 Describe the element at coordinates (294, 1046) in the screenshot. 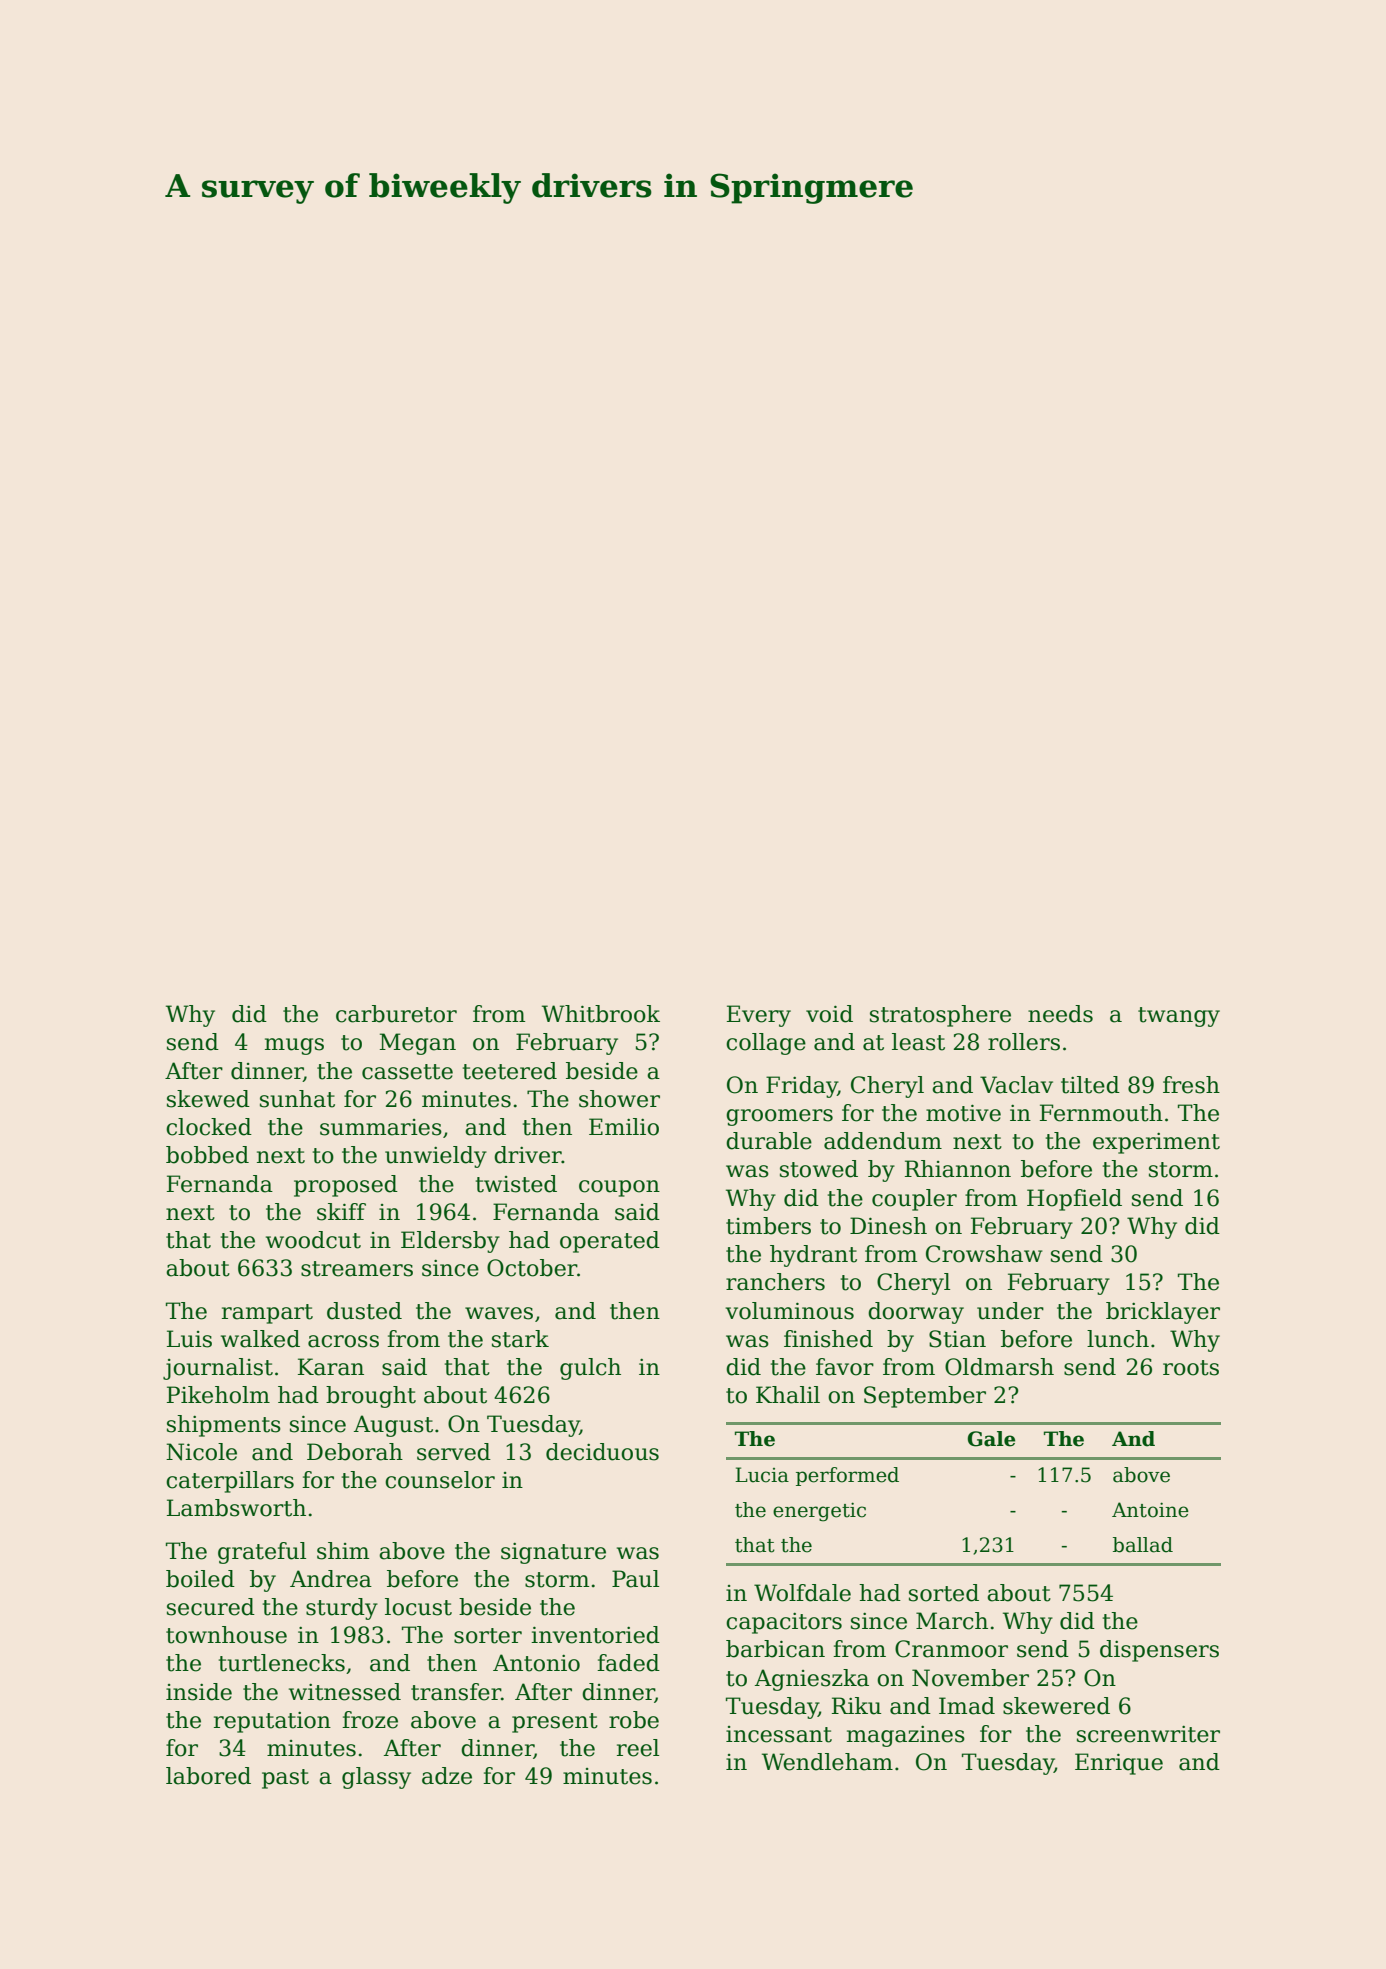

I see `mugs` at that location.
